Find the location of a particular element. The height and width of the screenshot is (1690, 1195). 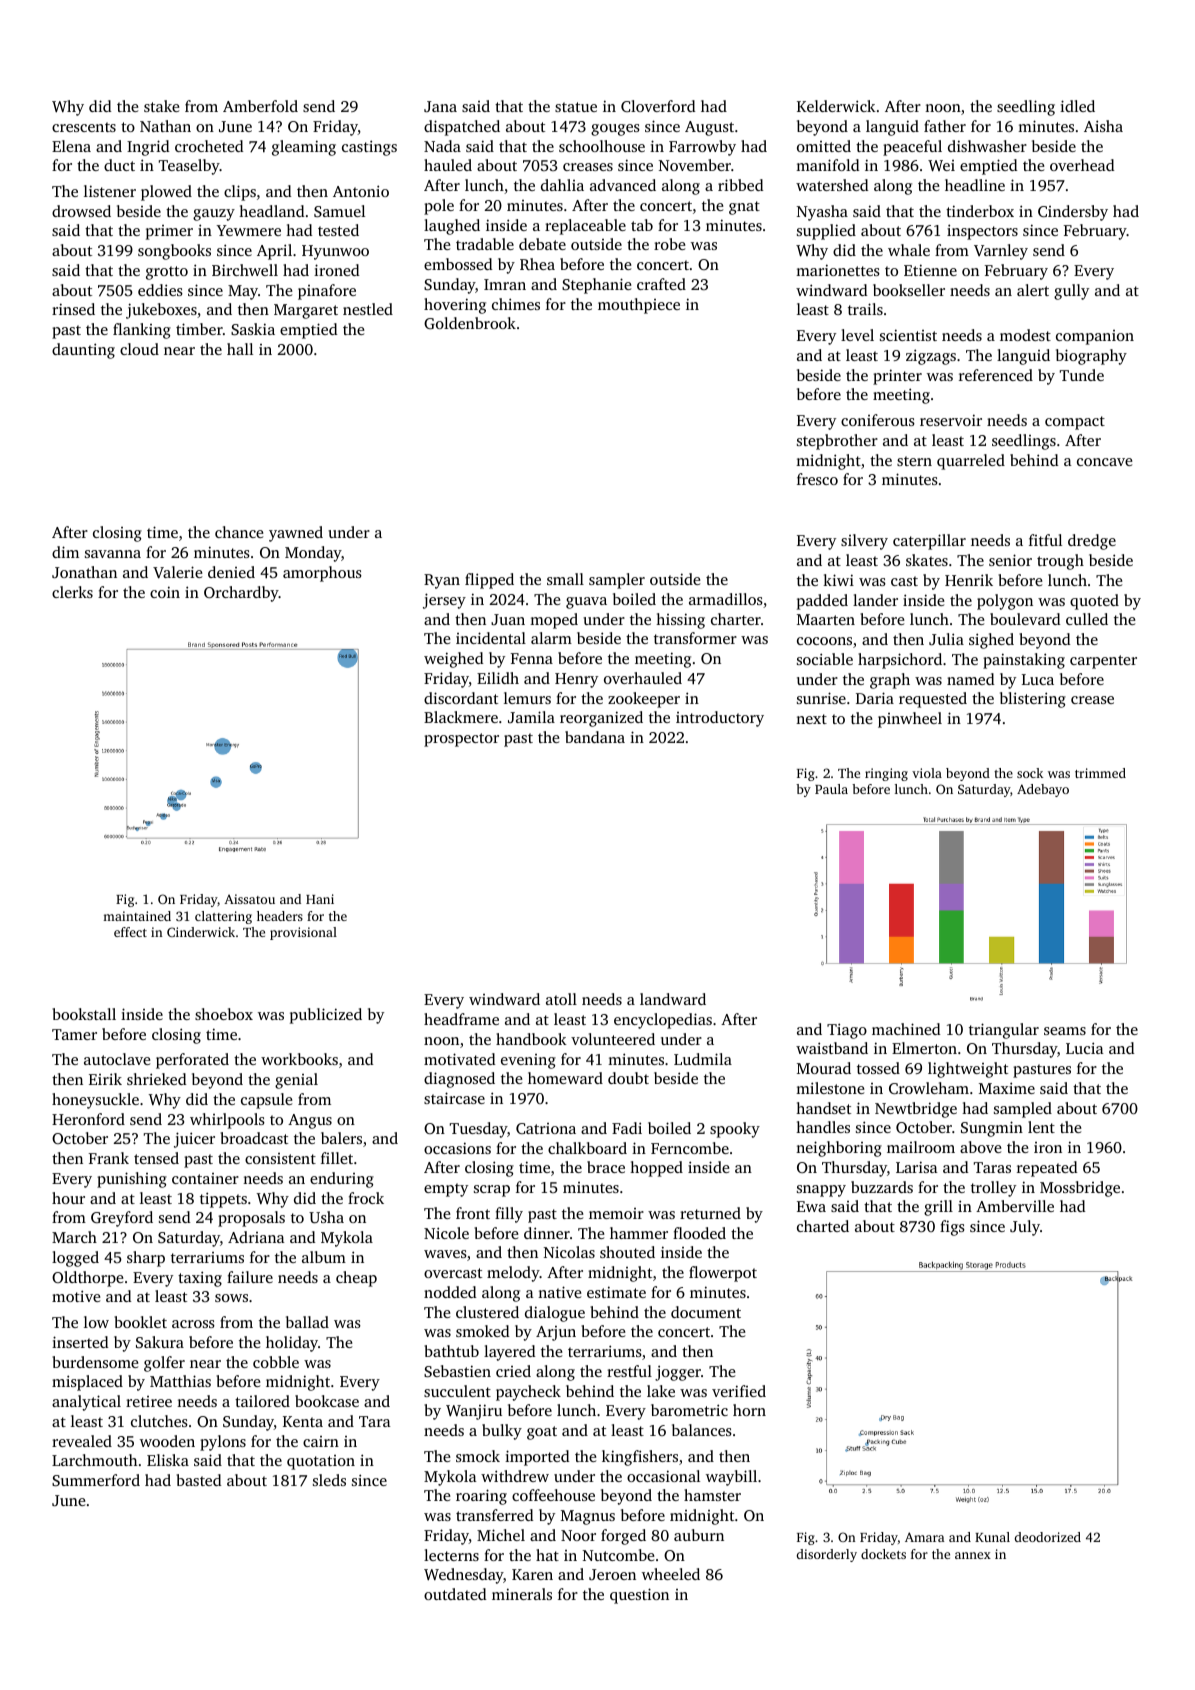

concave is located at coordinates (1104, 462).
